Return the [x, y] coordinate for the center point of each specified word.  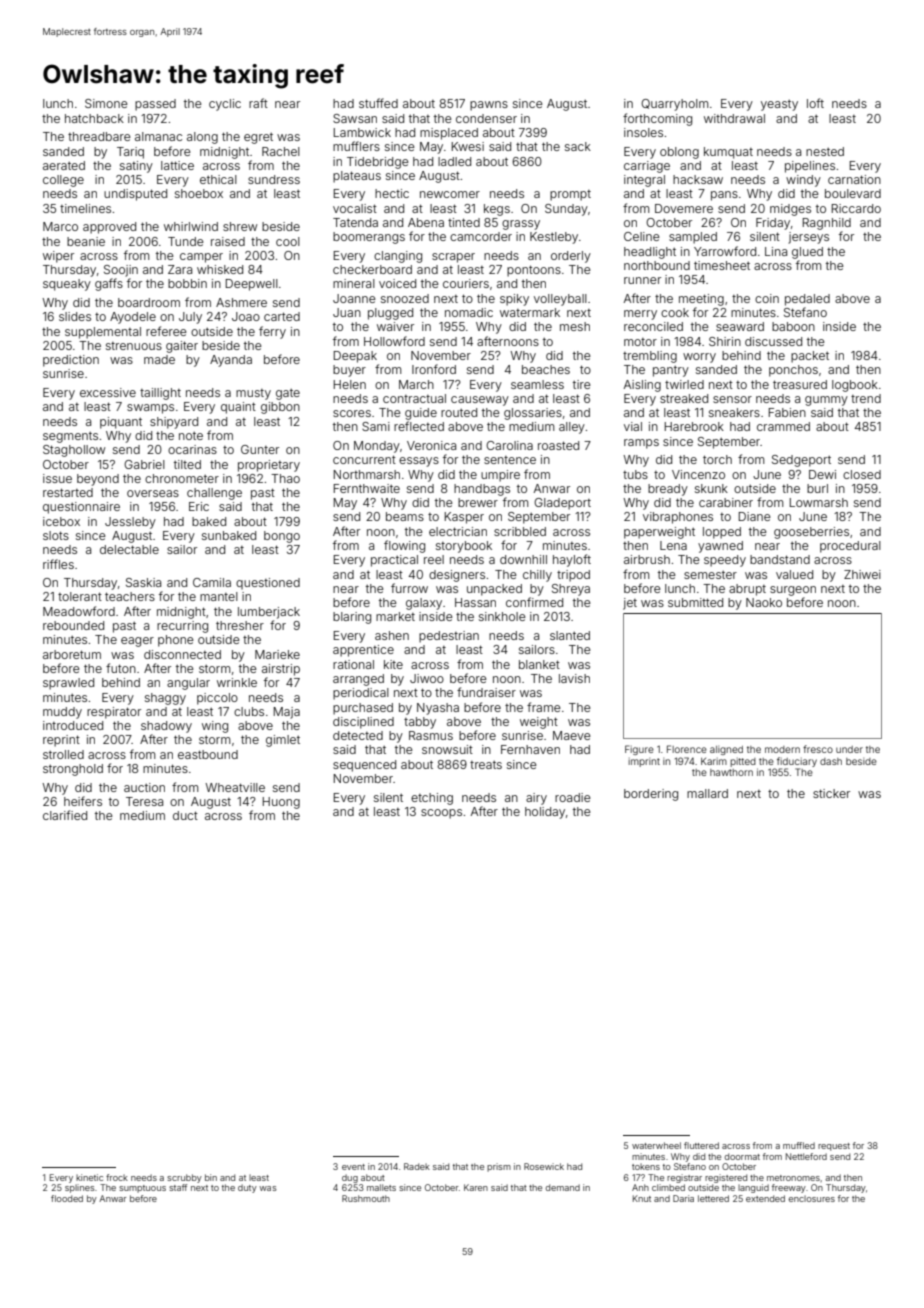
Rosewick [544, 1166]
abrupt [747, 590]
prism [499, 1167]
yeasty [779, 105]
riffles [58, 564]
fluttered [701, 1145]
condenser [486, 118]
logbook [855, 386]
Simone [106, 103]
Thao [285, 478]
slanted [570, 635]
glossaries [533, 414]
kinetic [89, 1177]
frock [117, 1177]
